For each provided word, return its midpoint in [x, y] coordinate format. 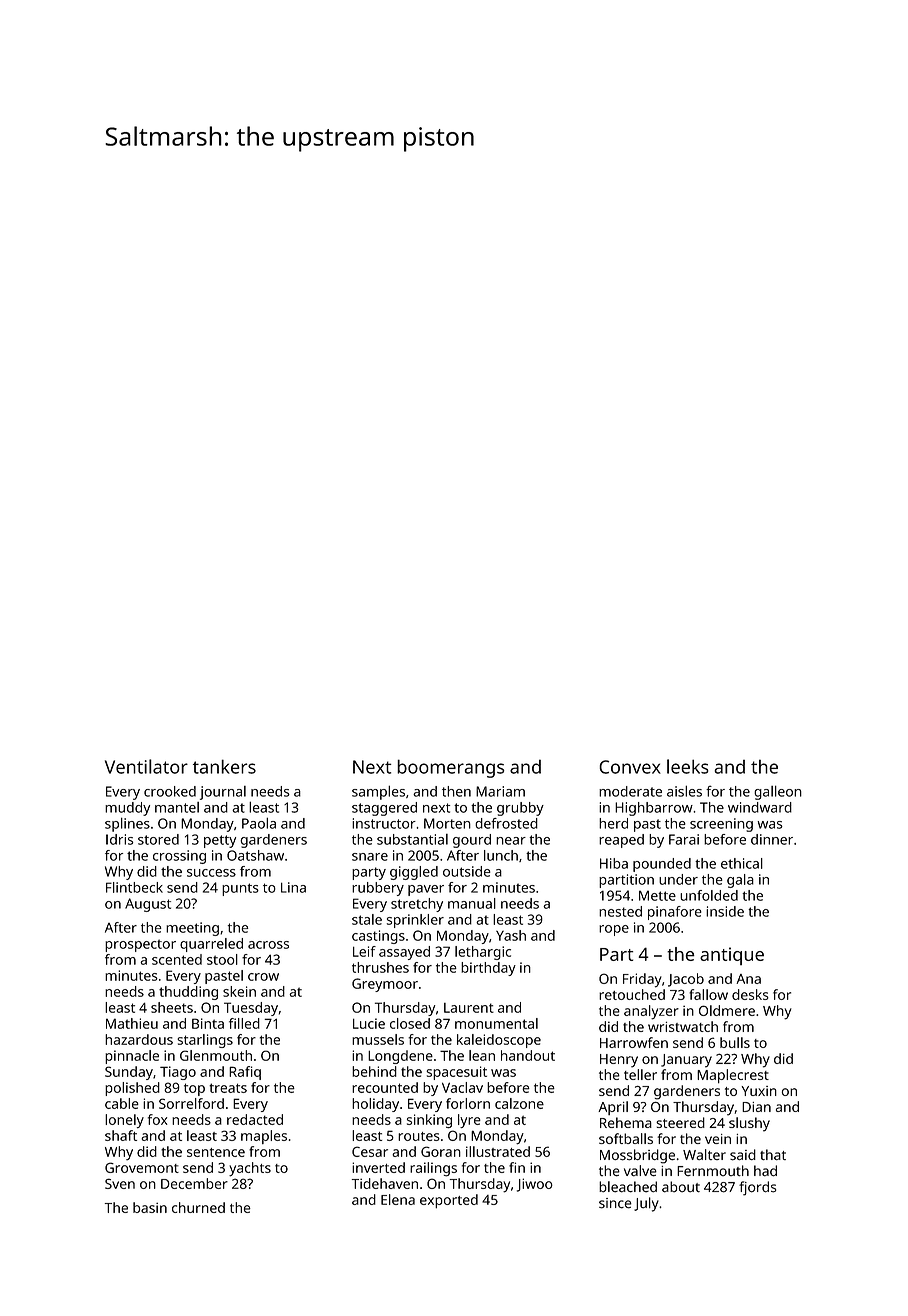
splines [127, 824]
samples [378, 792]
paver [426, 890]
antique [732, 956]
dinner [772, 839]
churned [198, 1207]
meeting [192, 929]
